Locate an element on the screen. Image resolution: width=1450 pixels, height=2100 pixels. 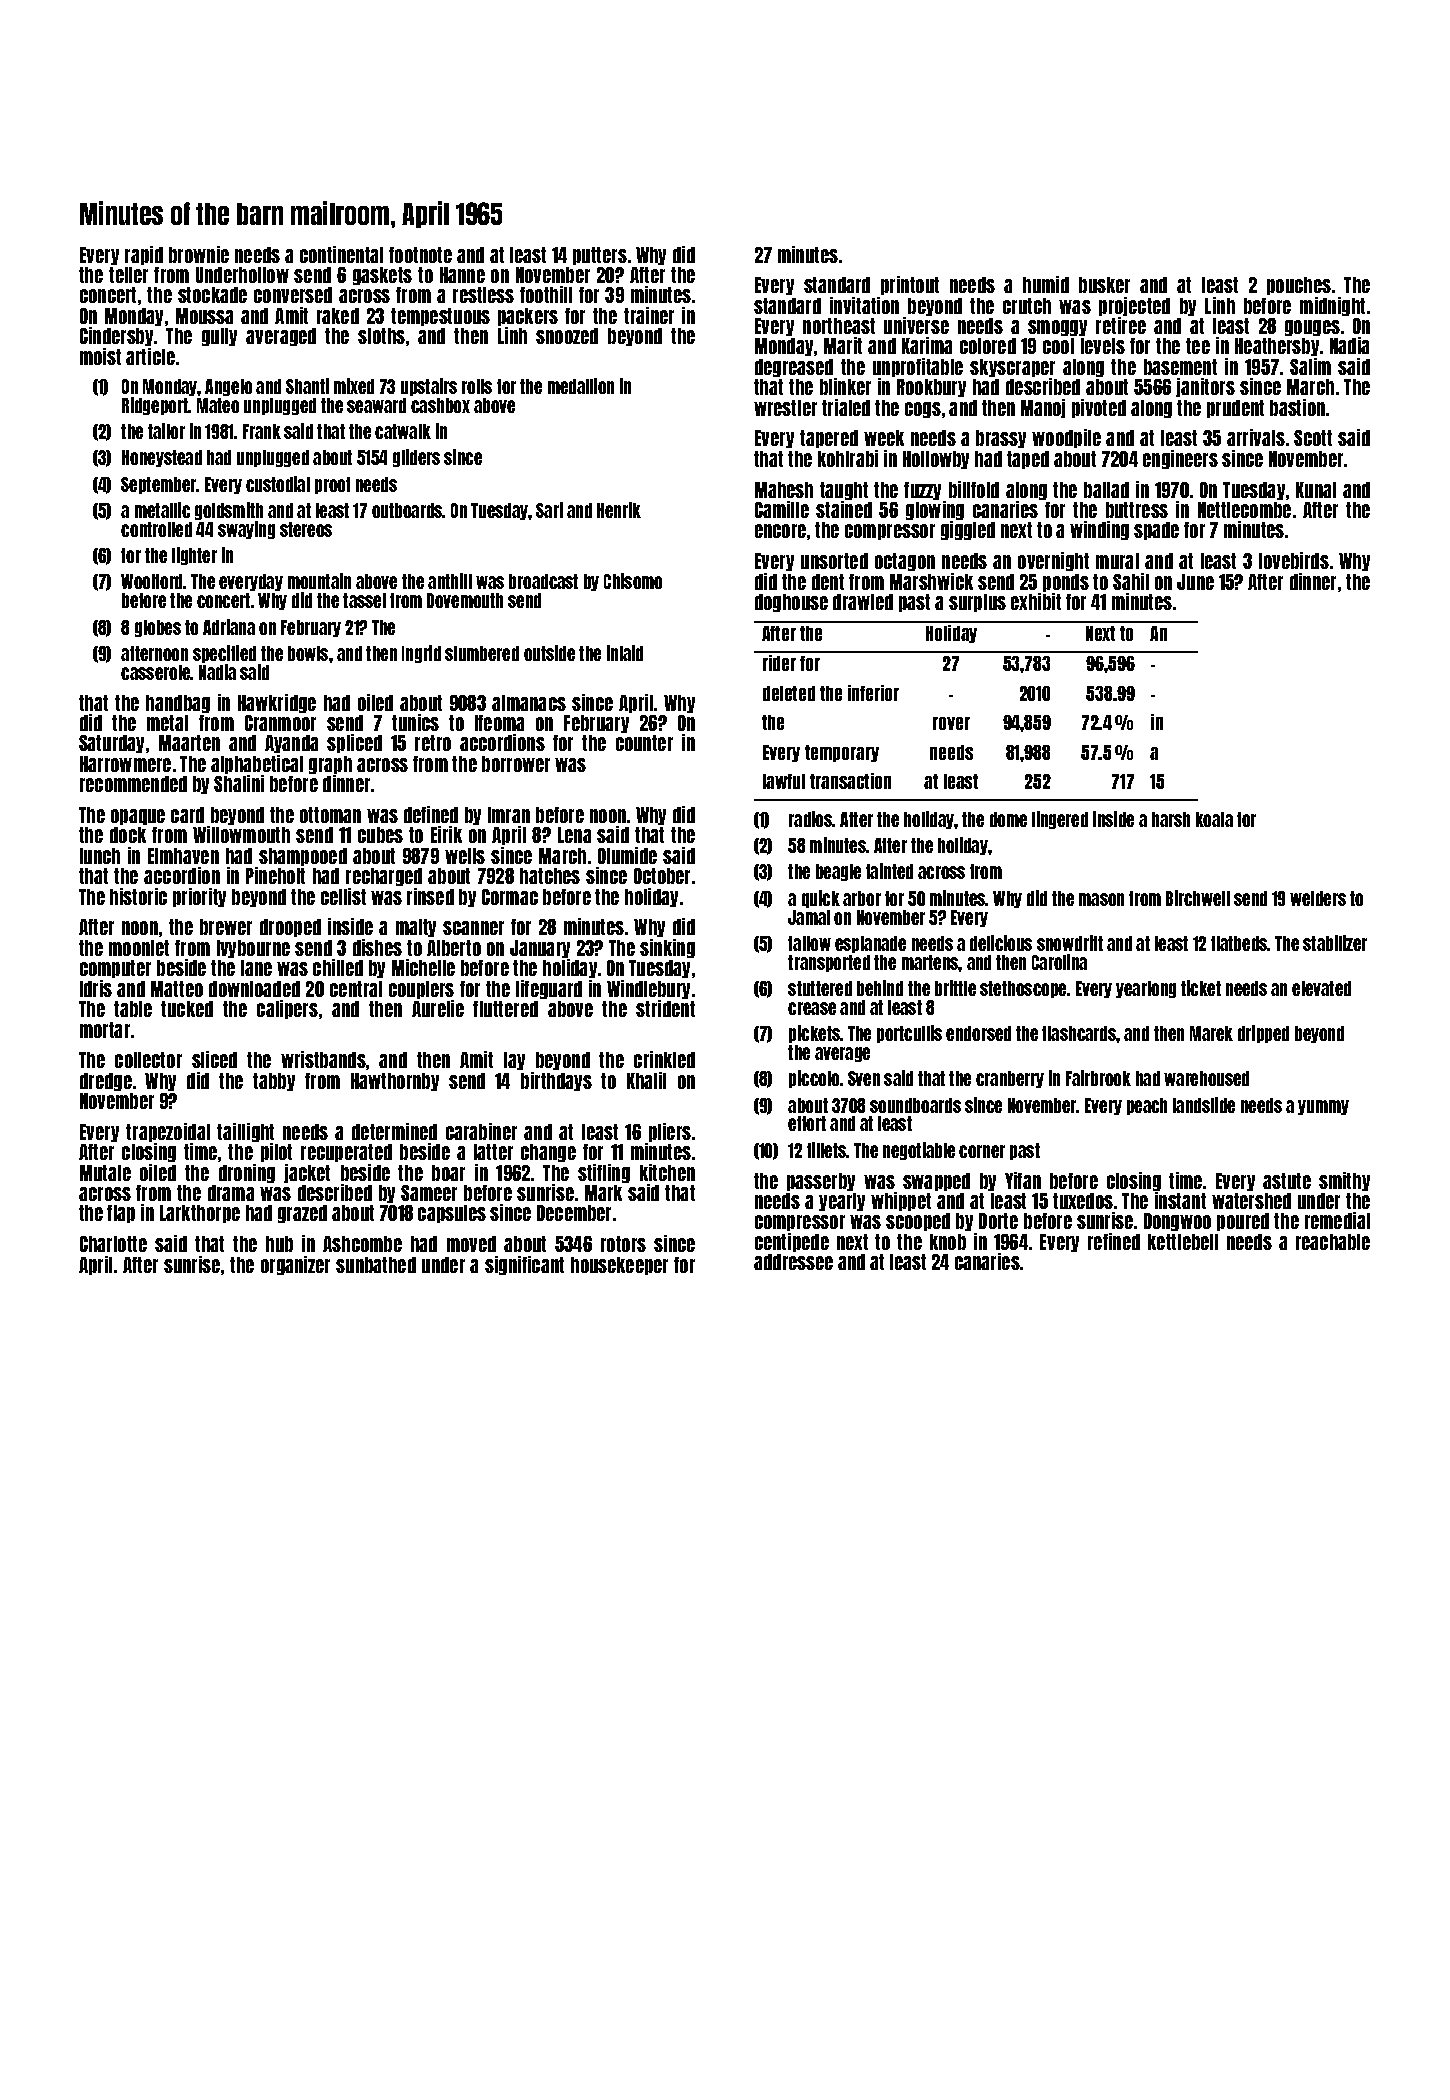
Kunal is located at coordinates (1316, 490).
